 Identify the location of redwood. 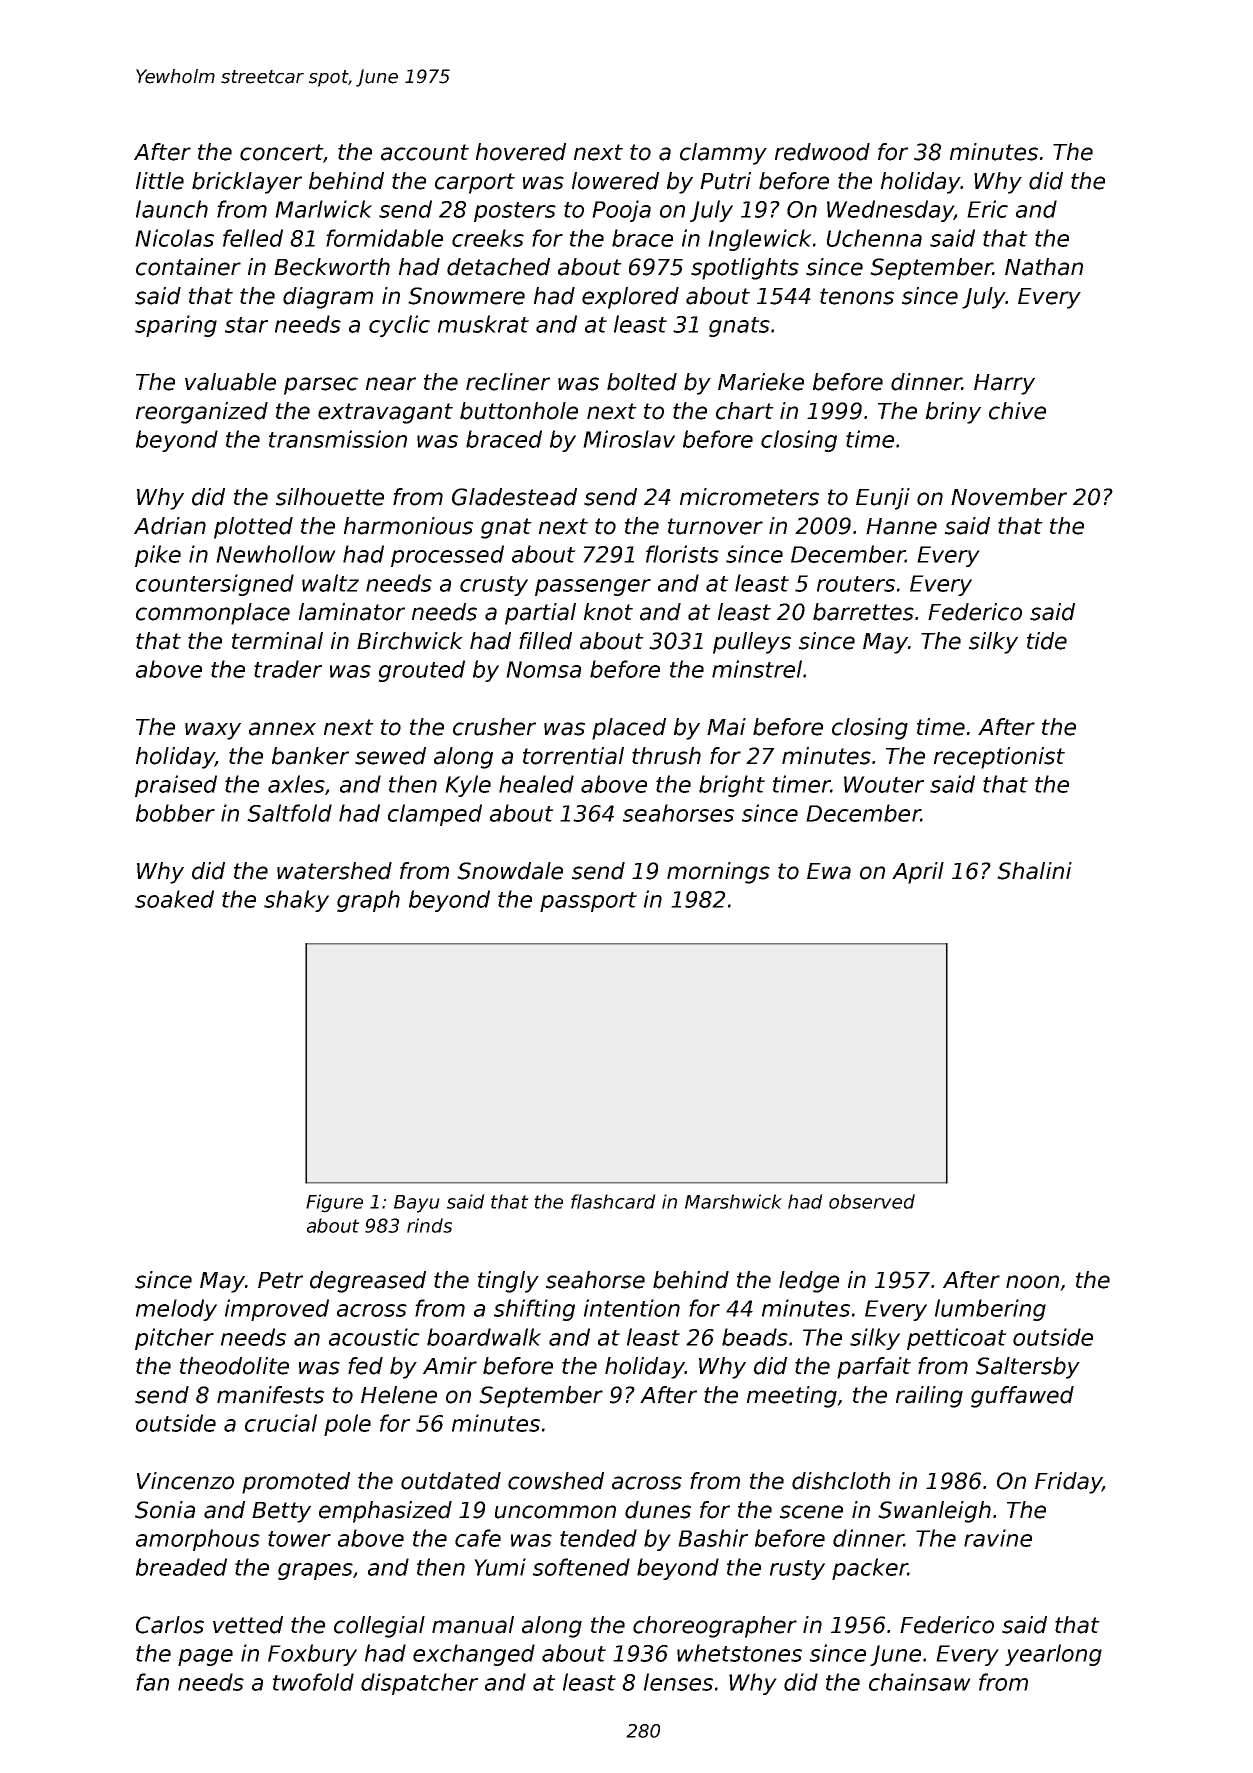
(822, 152).
